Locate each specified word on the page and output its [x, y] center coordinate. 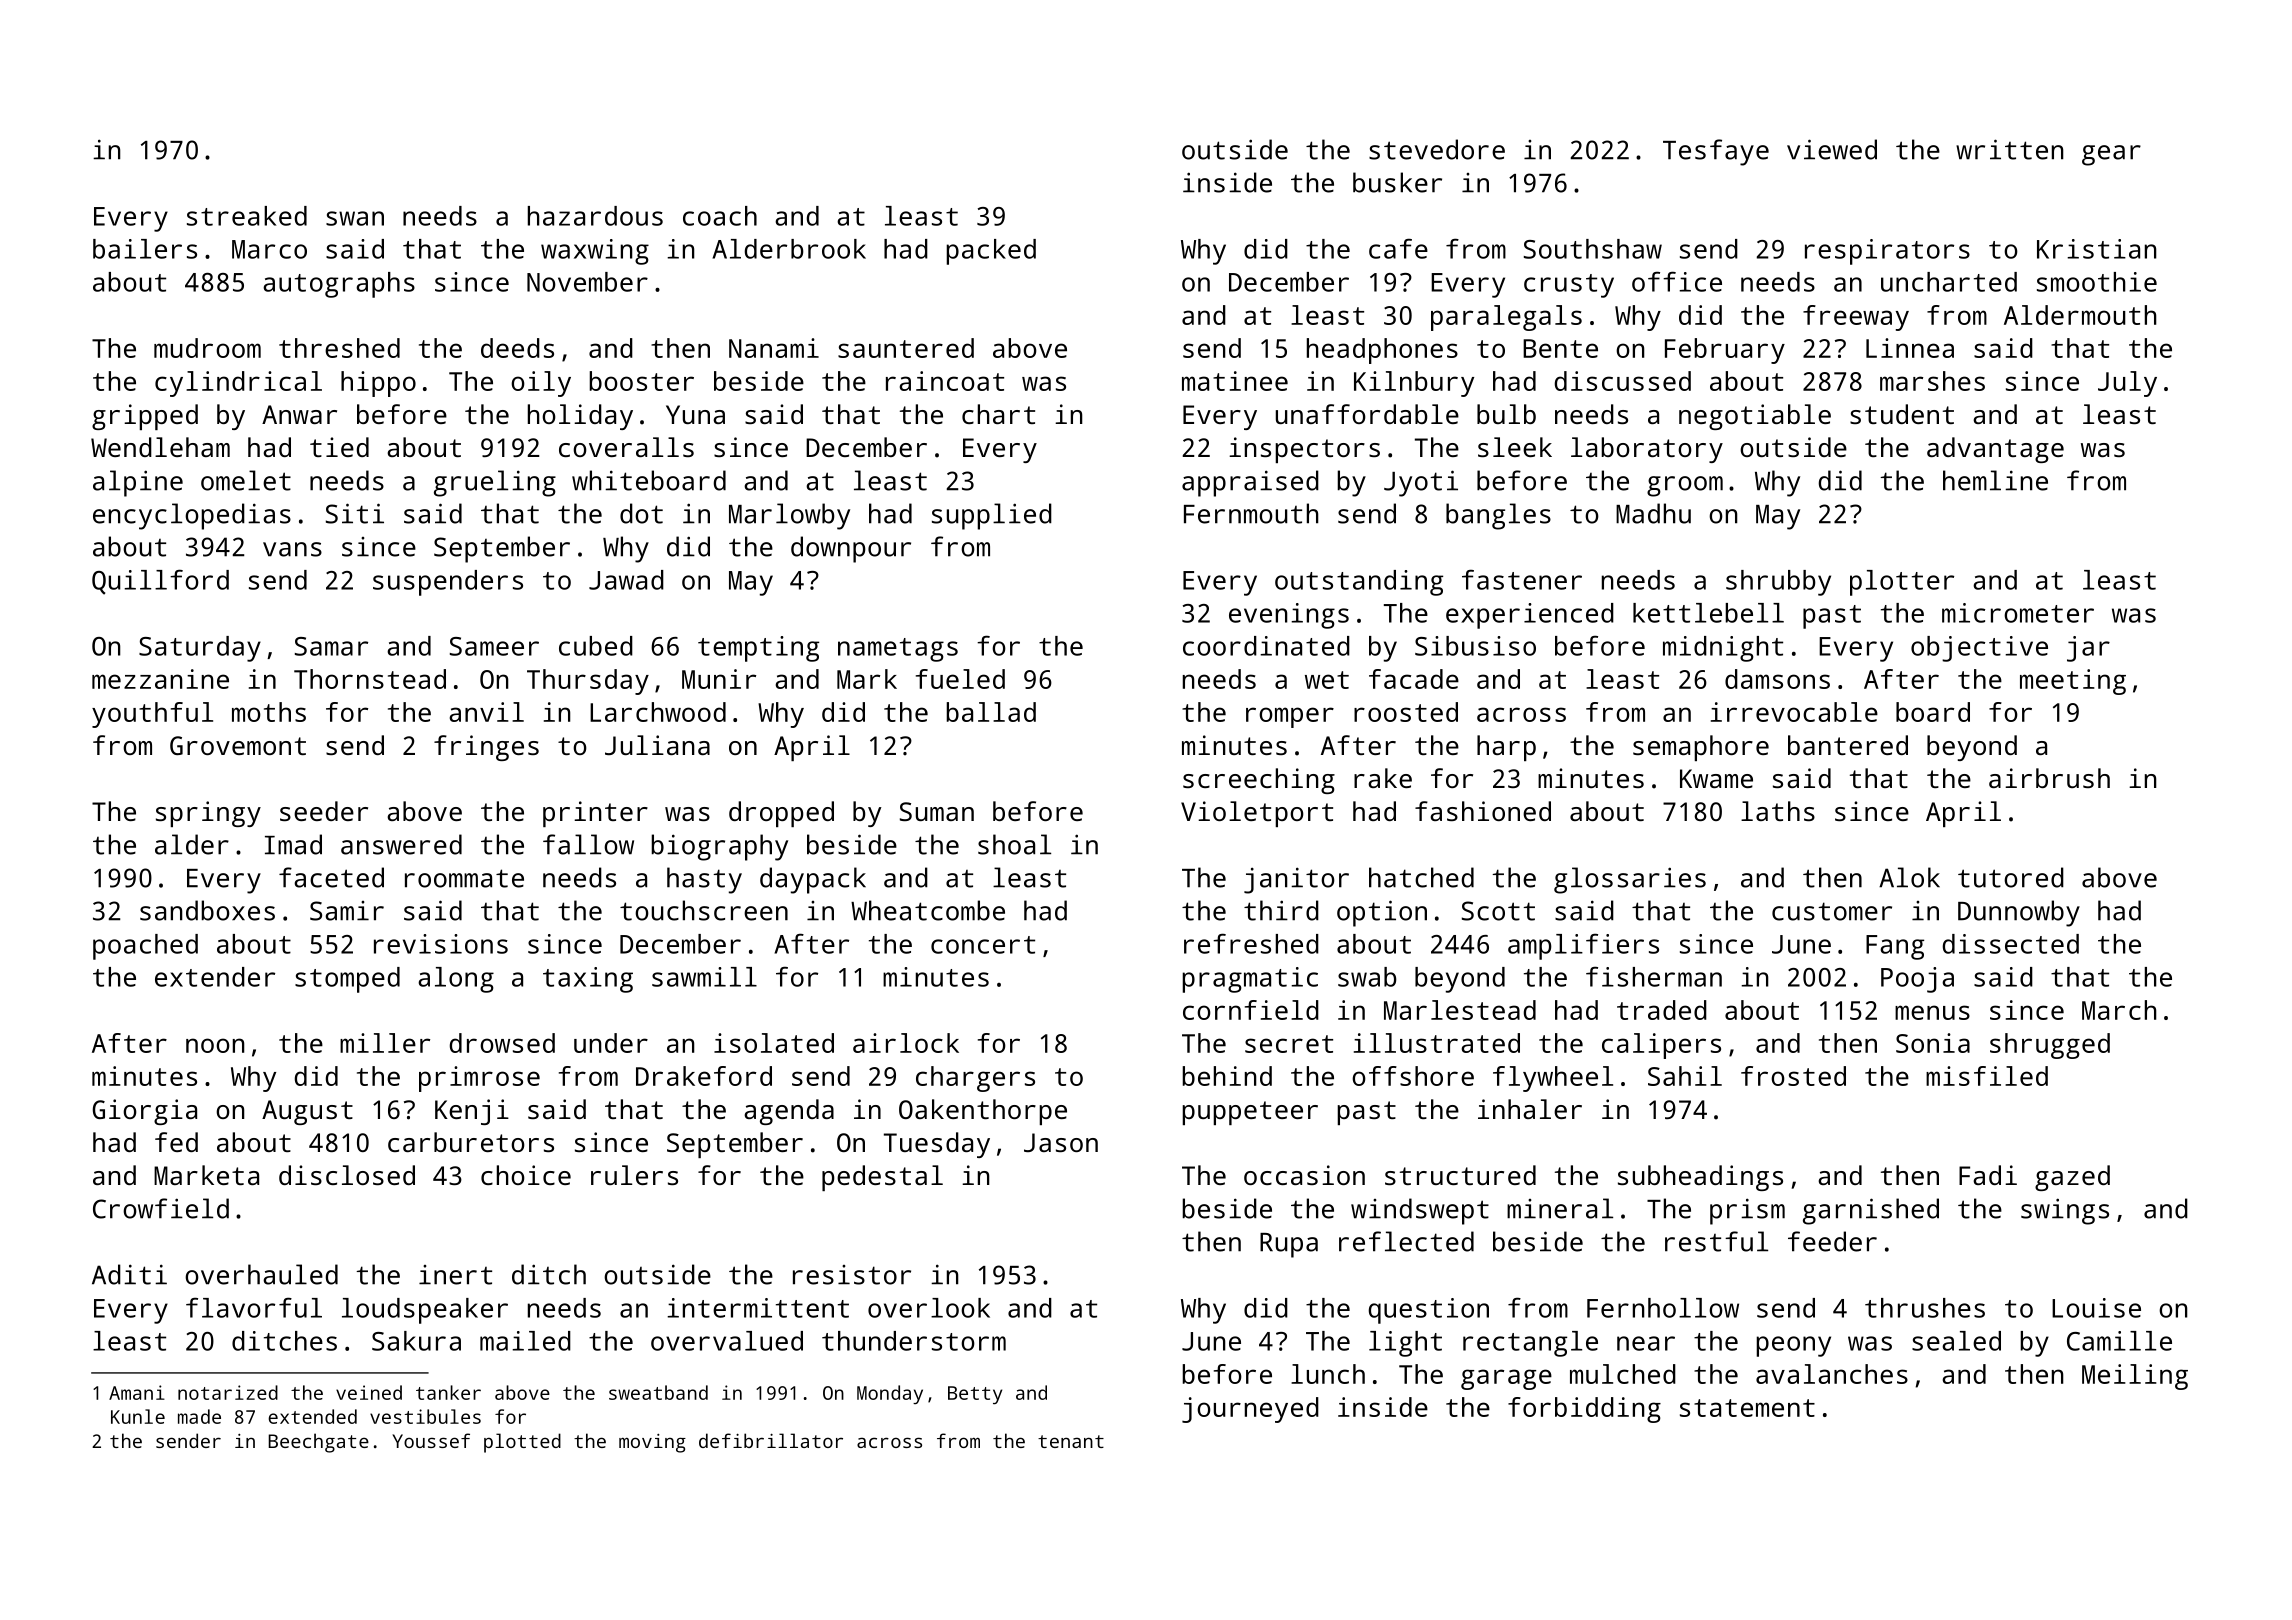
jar [2088, 649]
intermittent [758, 1308]
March [2119, 1010]
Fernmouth [1251, 513]
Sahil [1685, 1076]
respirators [1887, 252]
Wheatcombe [928, 910]
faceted [331, 877]
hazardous [595, 216]
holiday [580, 417]
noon [215, 1045]
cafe [1398, 248]
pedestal [882, 1178]
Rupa [1289, 1245]
